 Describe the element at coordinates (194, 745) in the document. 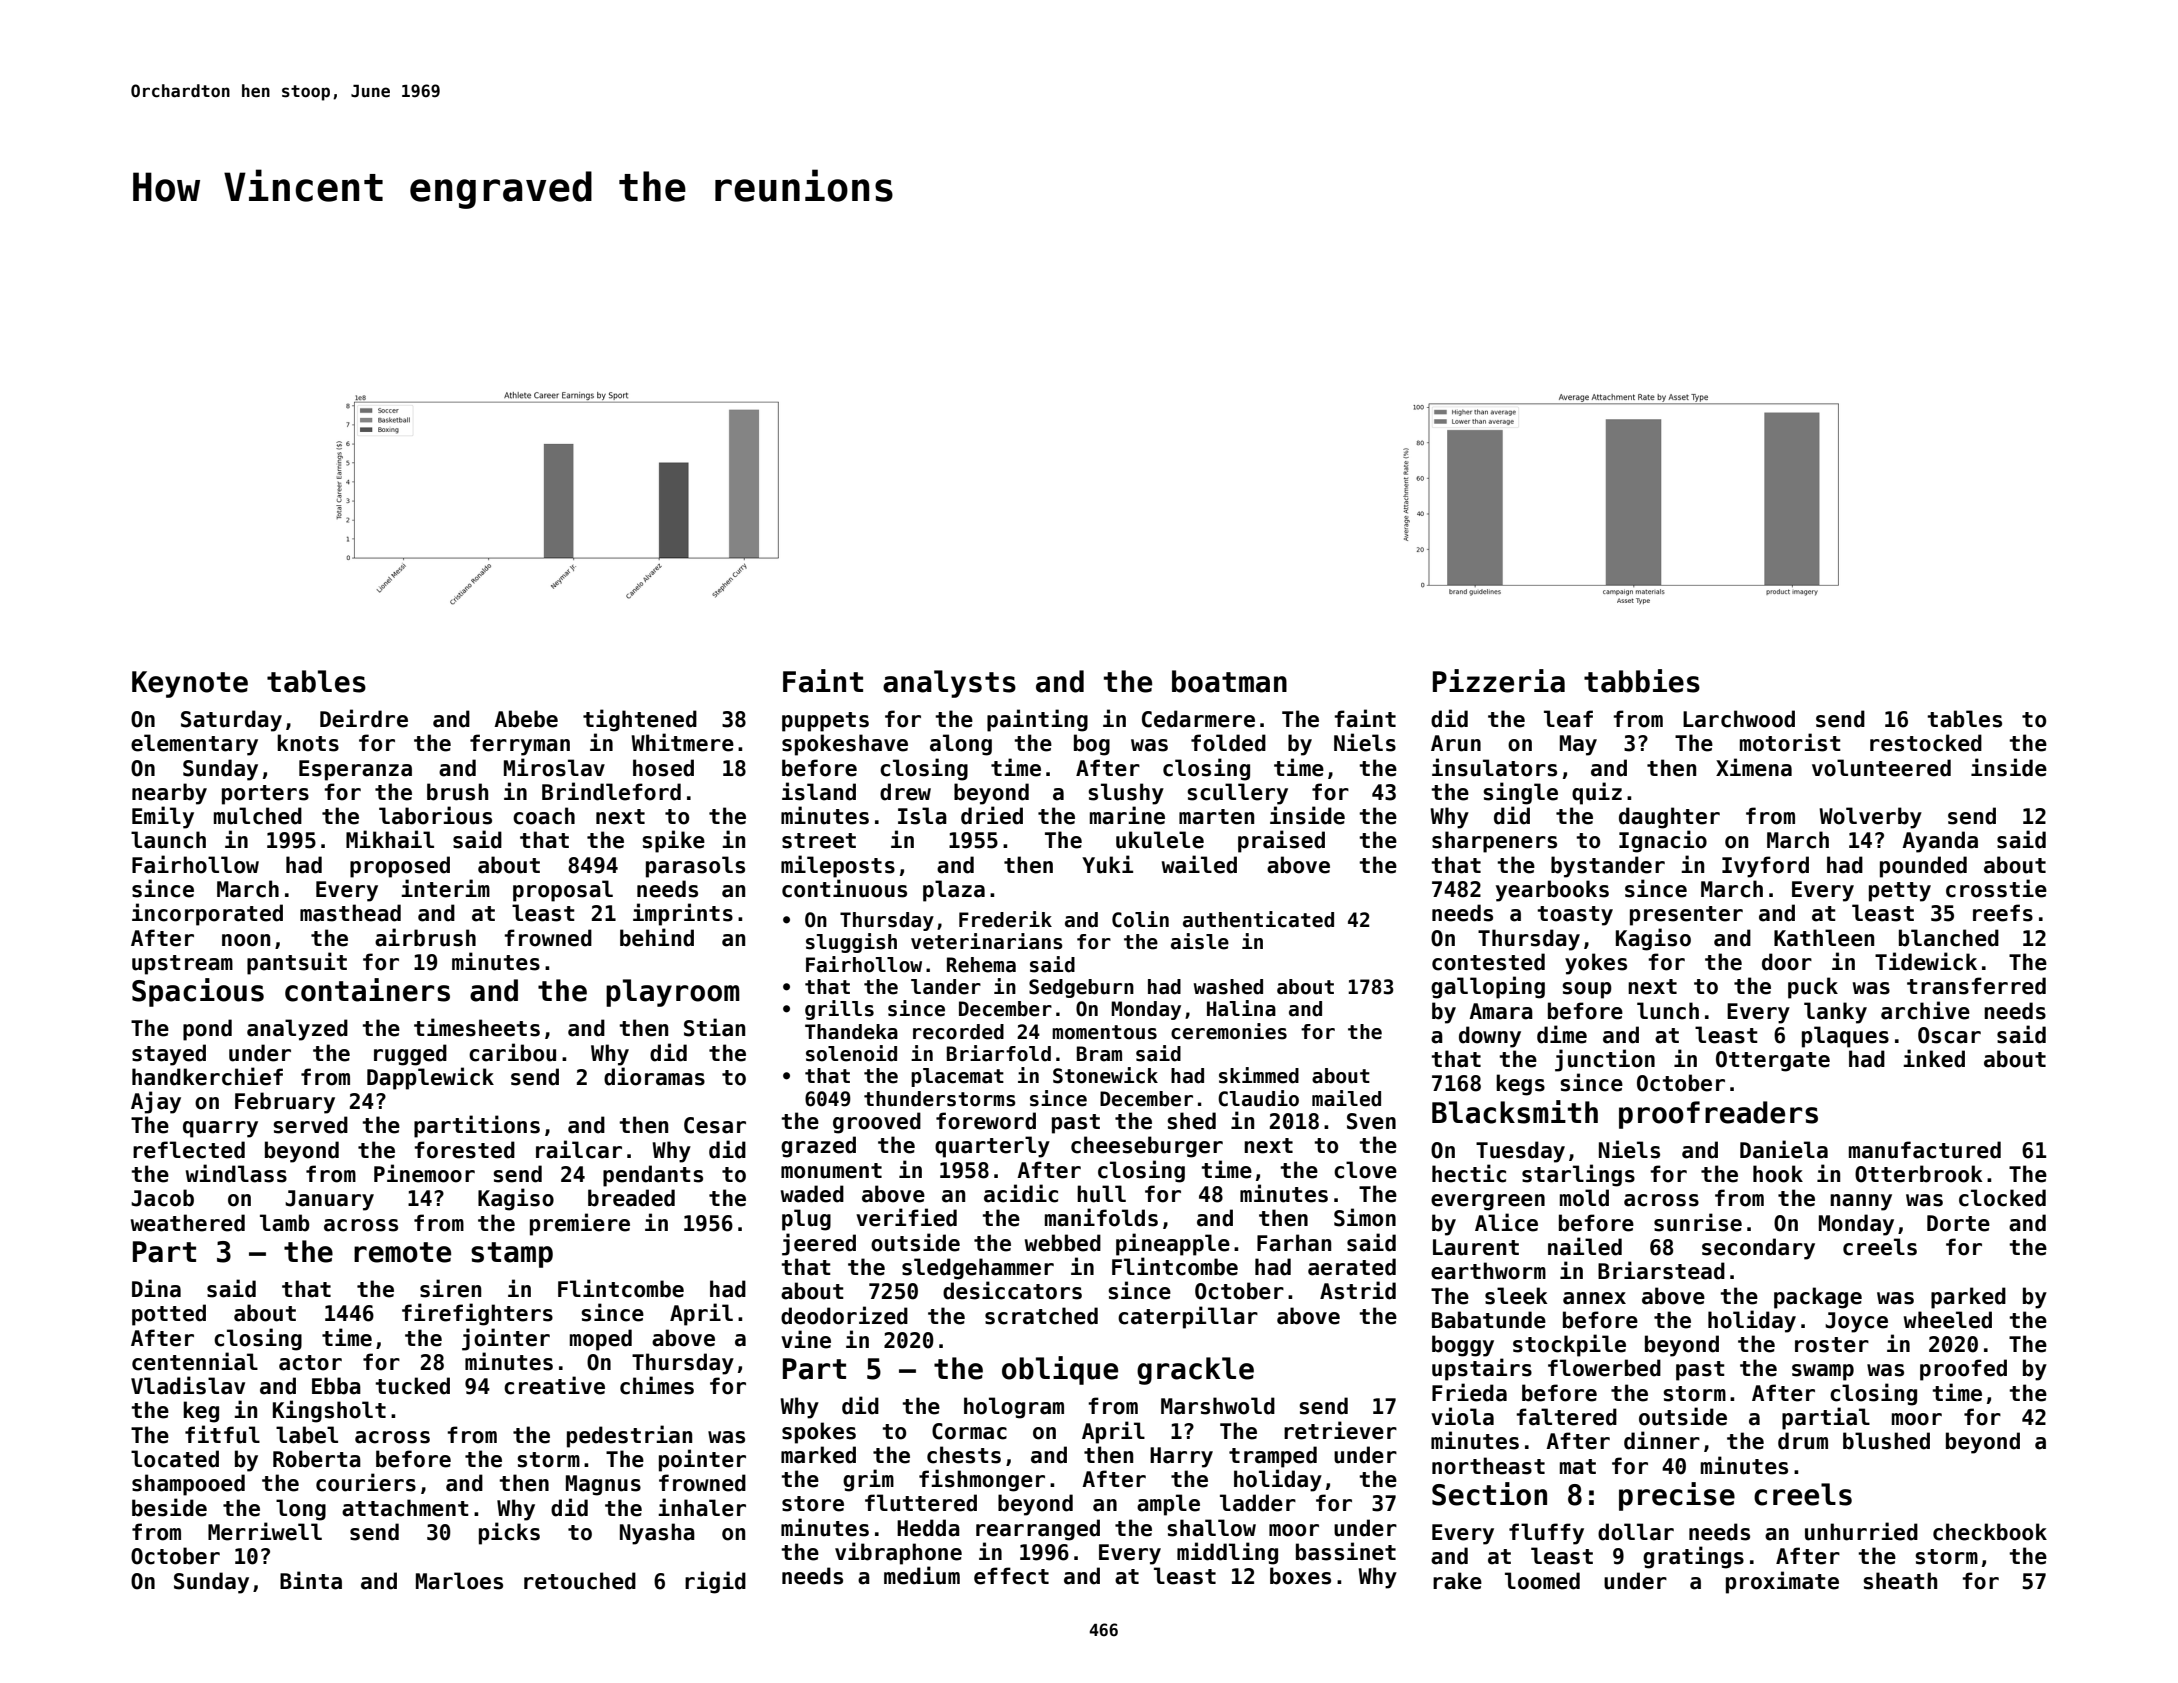

I see `elementary` at that location.
